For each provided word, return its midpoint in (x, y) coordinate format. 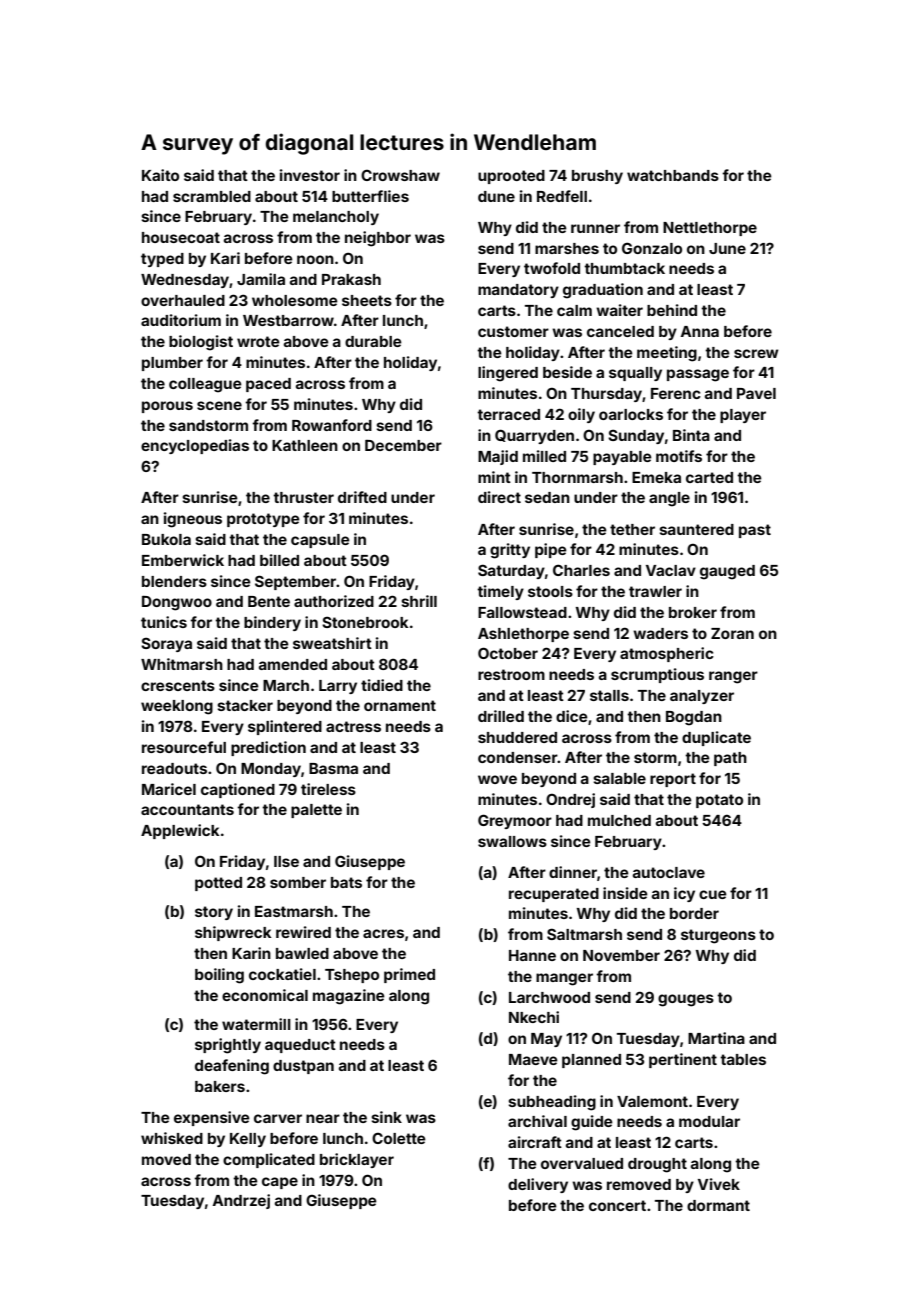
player (743, 416)
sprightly (228, 1046)
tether (632, 529)
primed (409, 975)
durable (373, 341)
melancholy (336, 218)
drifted (362, 497)
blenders (174, 581)
